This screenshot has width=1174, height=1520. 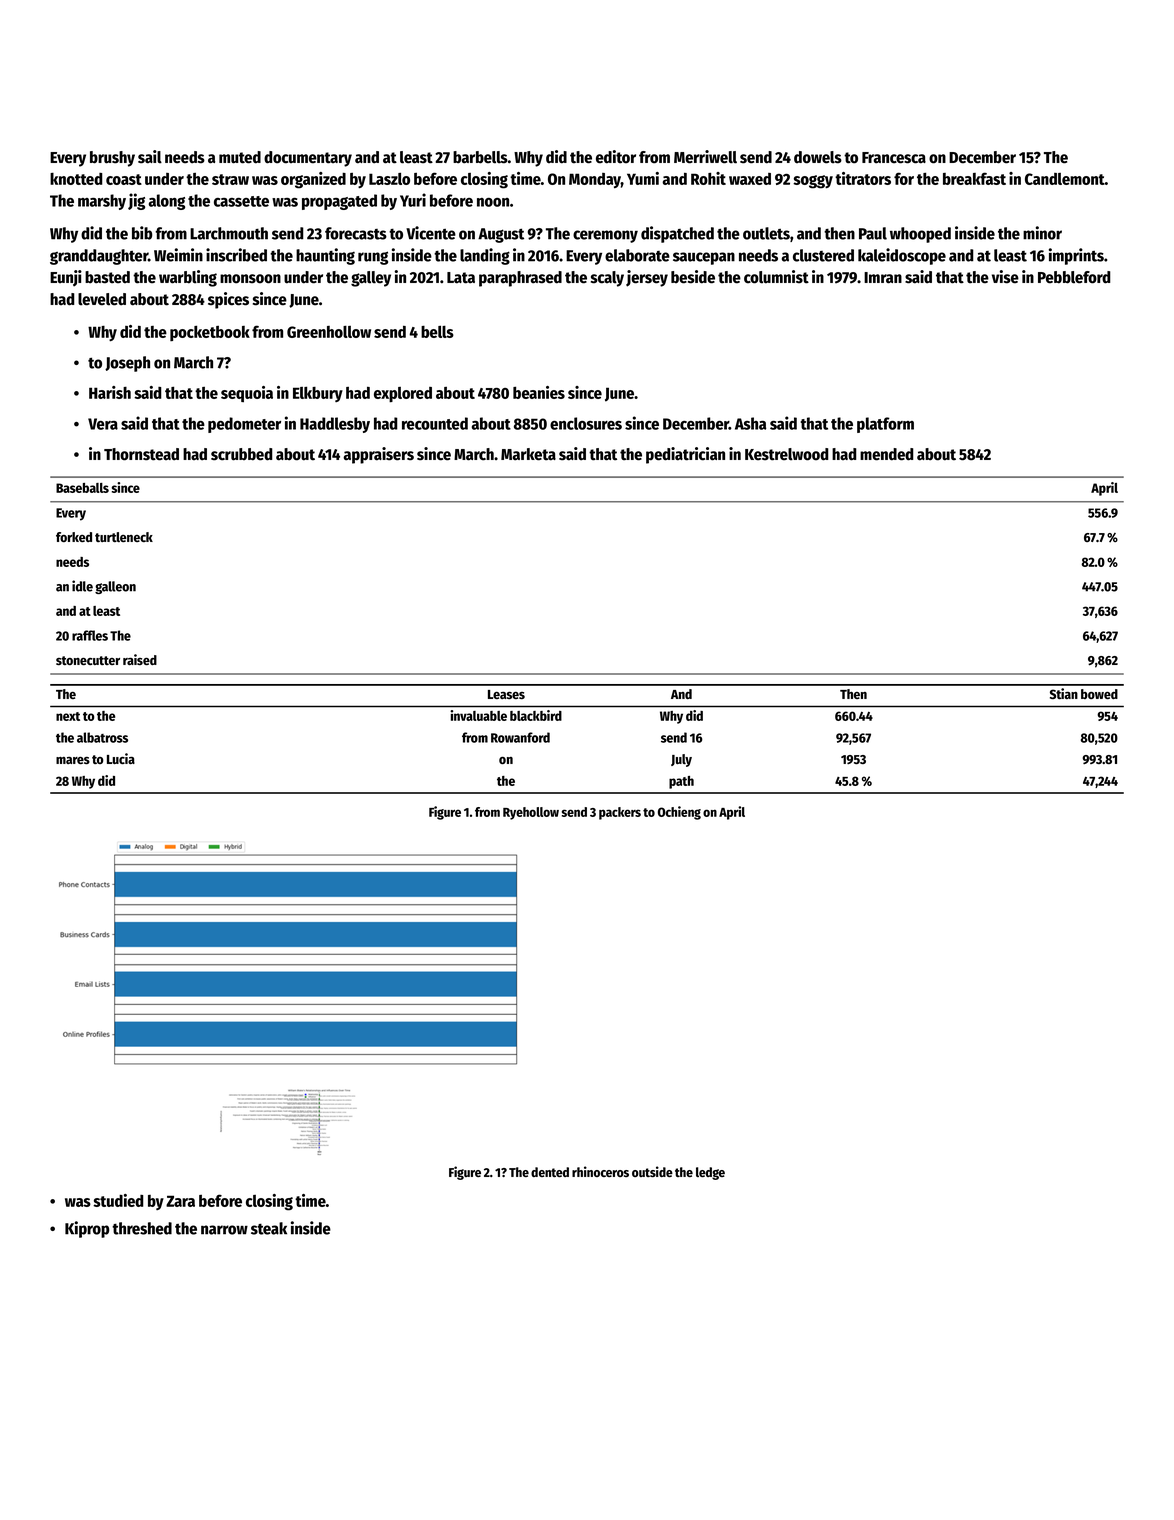 What do you see at coordinates (140, 659) in the screenshot?
I see `raised` at bounding box center [140, 659].
